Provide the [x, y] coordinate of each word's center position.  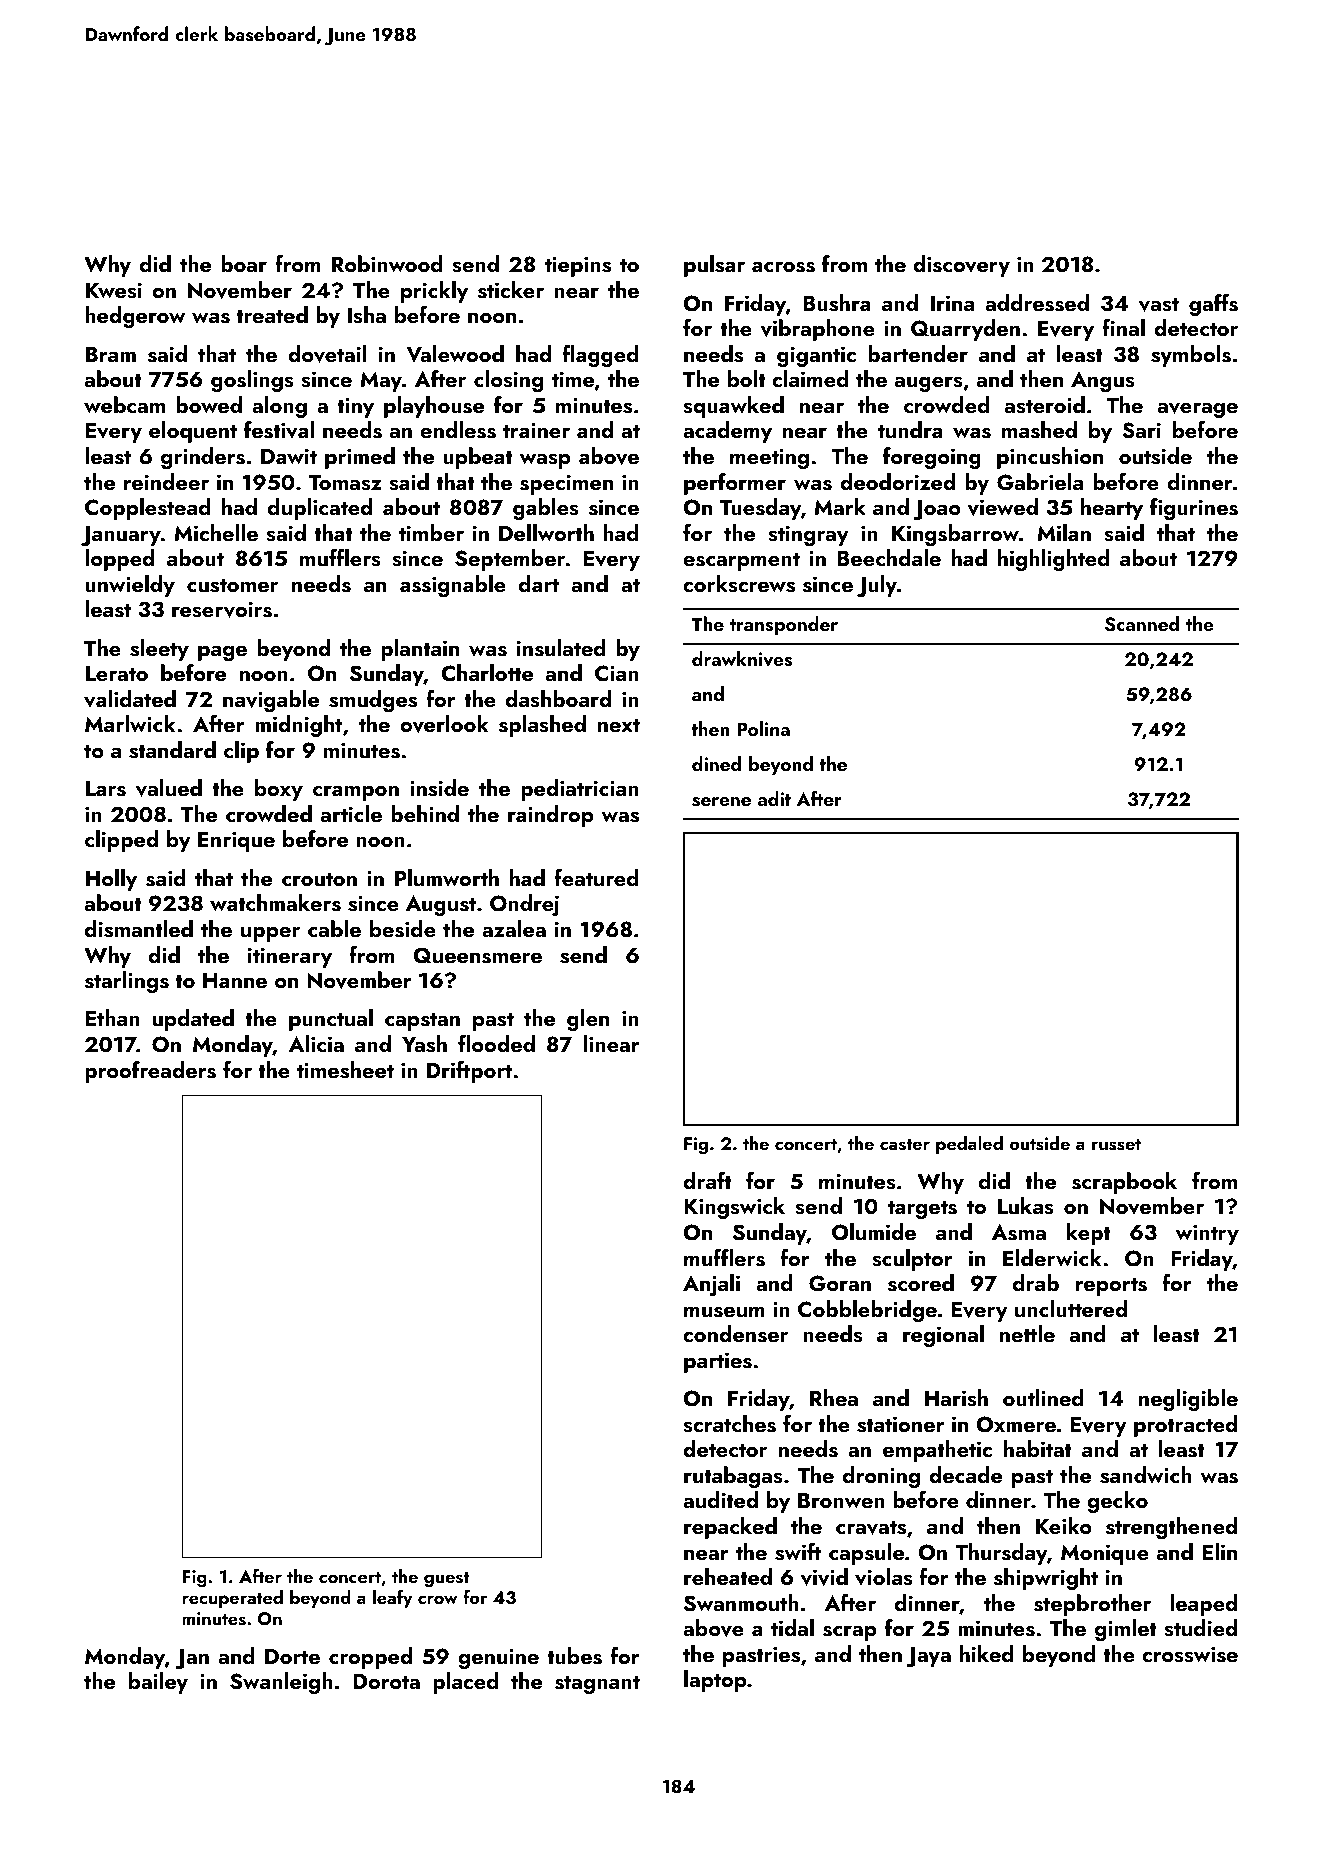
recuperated [232, 1599]
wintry [1207, 1234]
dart [539, 583]
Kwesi [114, 290]
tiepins [578, 266]
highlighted [1054, 560]
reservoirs [222, 609]
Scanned [1142, 624]
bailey [158, 1683]
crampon [356, 793]
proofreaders [150, 1072]
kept [1089, 1234]
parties [718, 1362]
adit [774, 798]
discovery [961, 266]
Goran [840, 1283]
